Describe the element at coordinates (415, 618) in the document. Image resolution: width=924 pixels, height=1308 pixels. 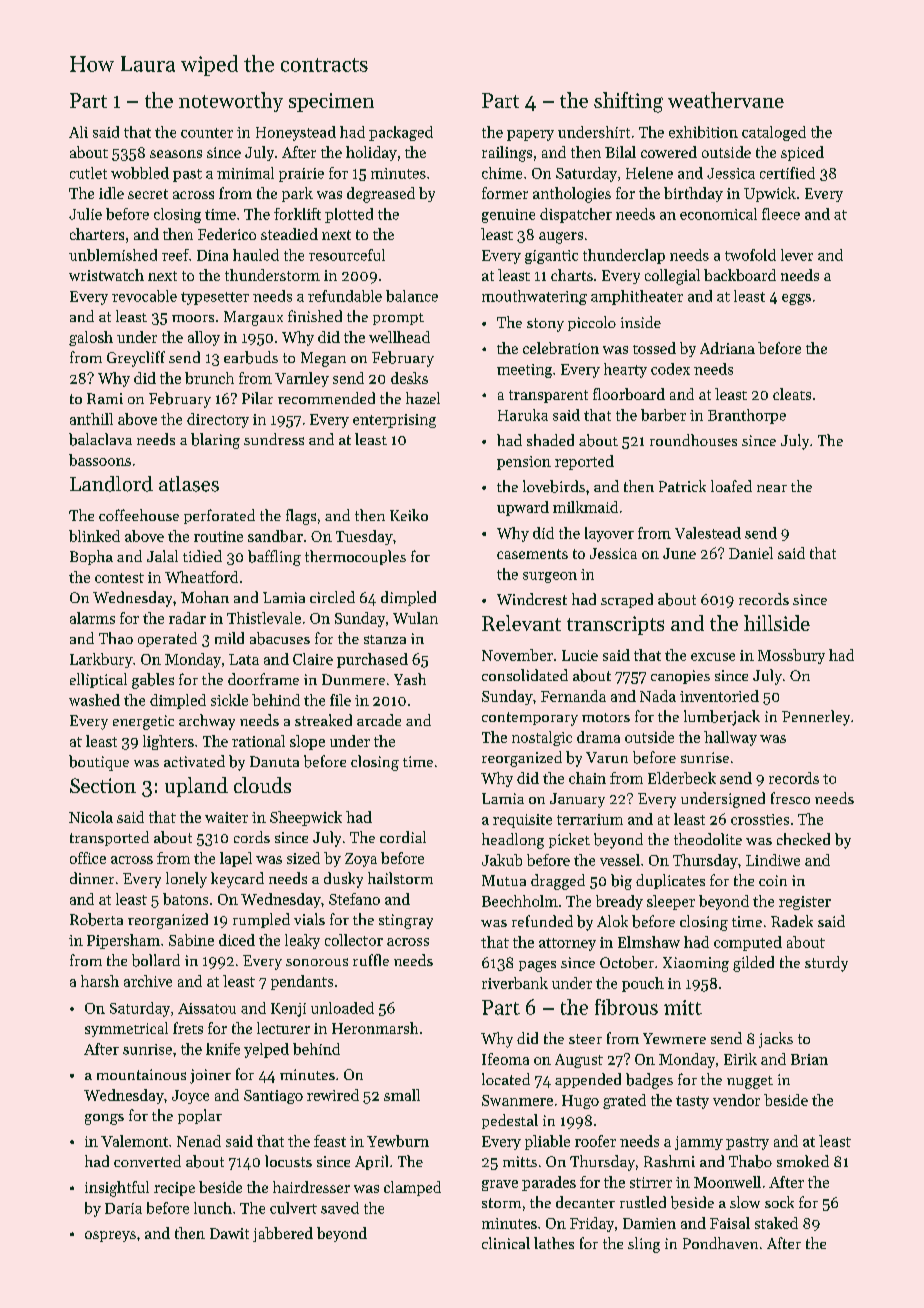
I see `Wulan` at that location.
